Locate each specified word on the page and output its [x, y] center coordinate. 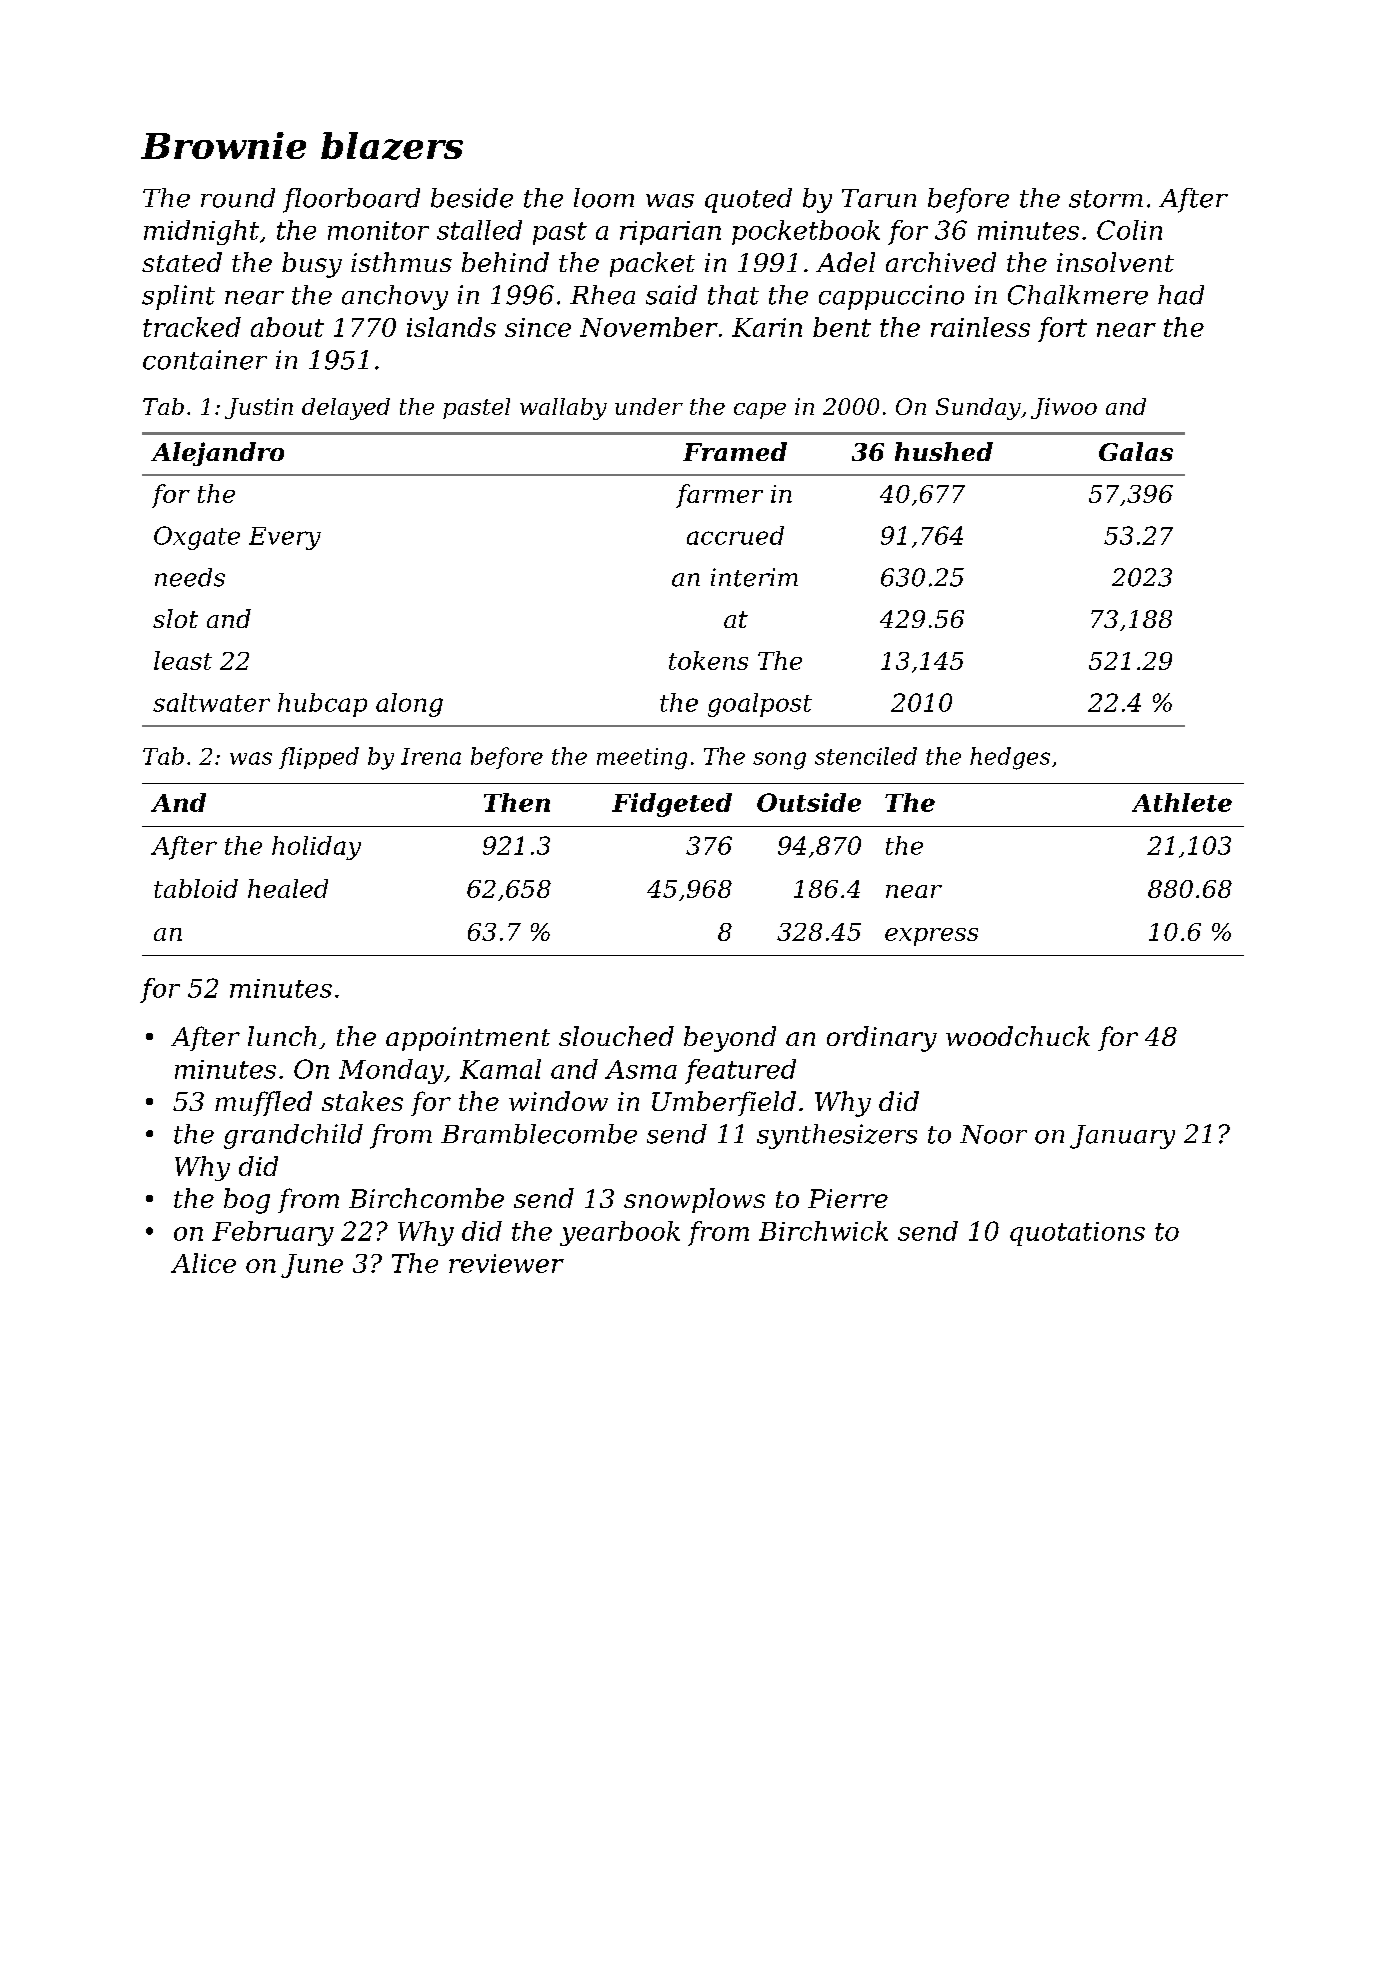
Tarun [879, 198]
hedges [1010, 758]
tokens [708, 660]
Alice [203, 1263]
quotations [1077, 1234]
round [238, 198]
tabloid [196, 888]
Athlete [1182, 802]
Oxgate [197, 538]
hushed [944, 451]
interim [754, 577]
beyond [730, 1039]
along [409, 705]
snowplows [694, 1200]
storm [1106, 199]
